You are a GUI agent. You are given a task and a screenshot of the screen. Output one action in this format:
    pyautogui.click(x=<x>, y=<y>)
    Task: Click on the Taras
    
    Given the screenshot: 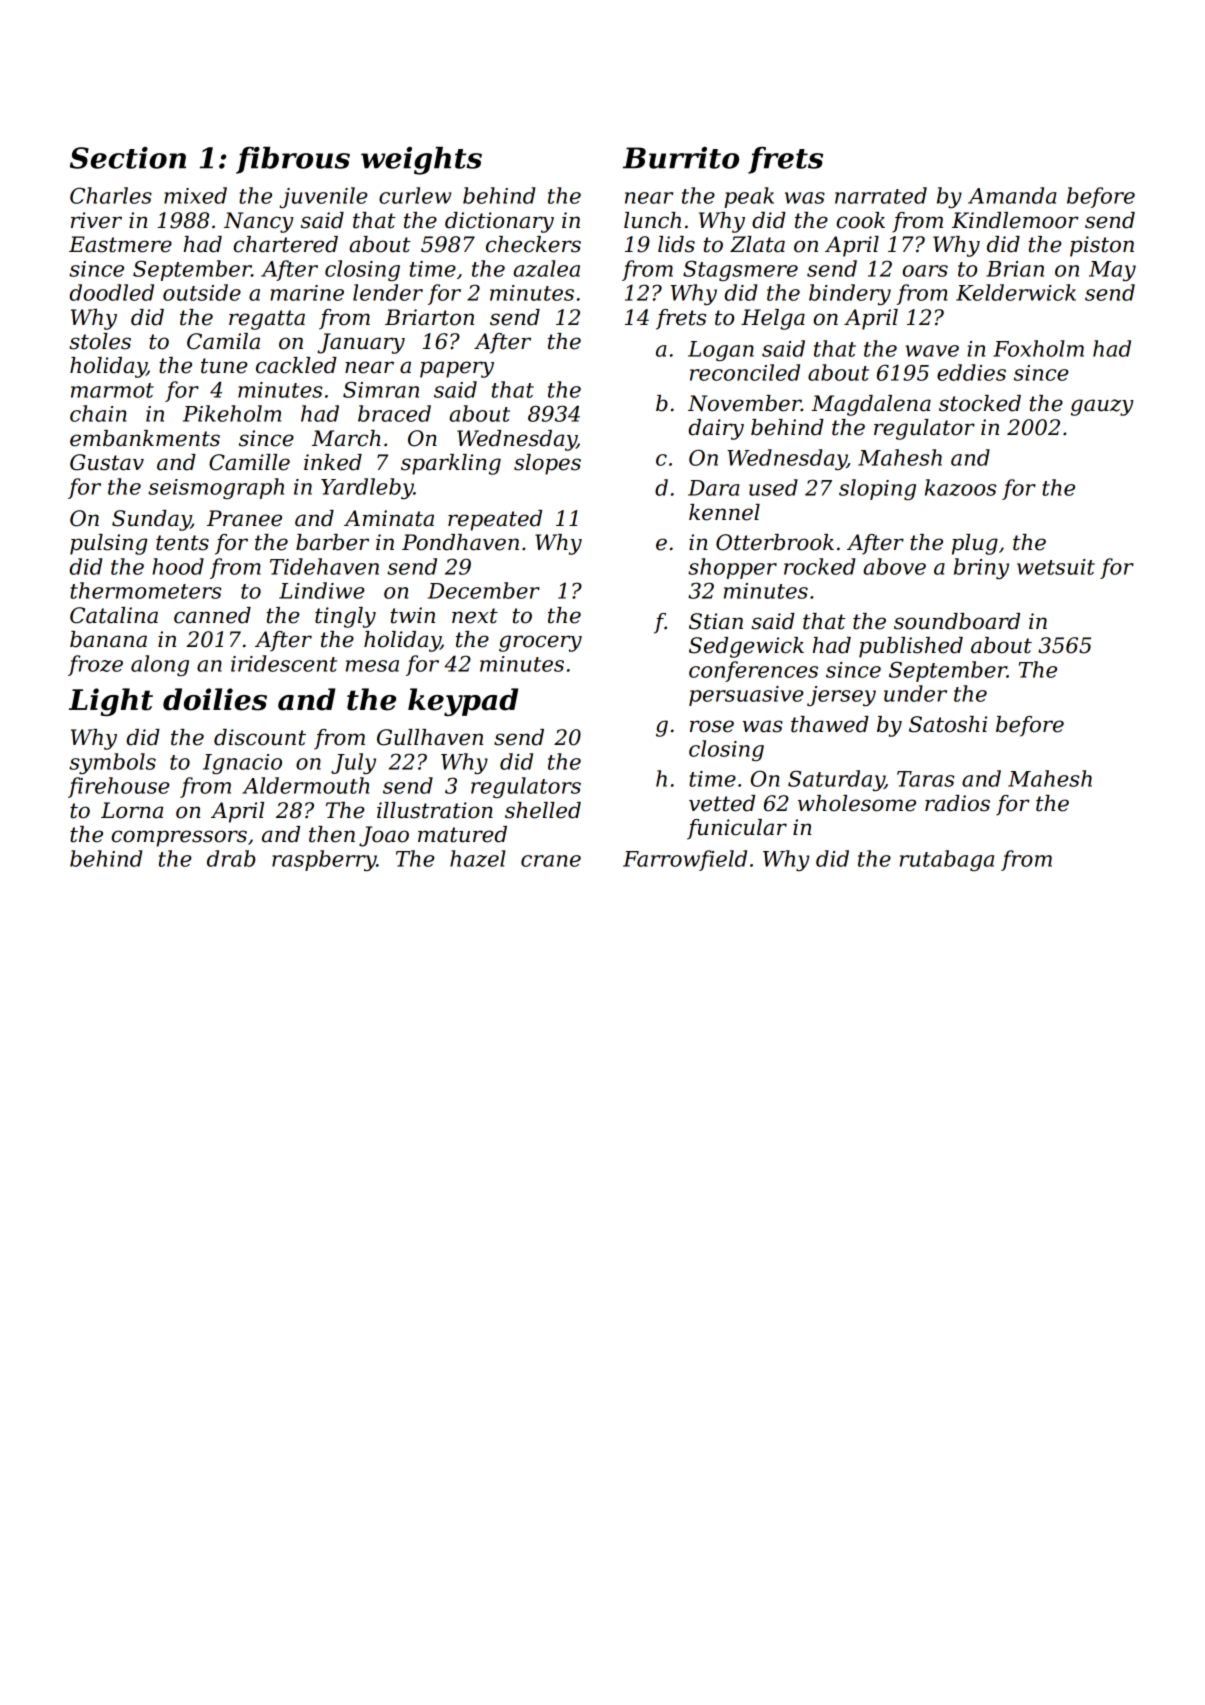 What is the action you would take?
    pyautogui.click(x=926, y=779)
